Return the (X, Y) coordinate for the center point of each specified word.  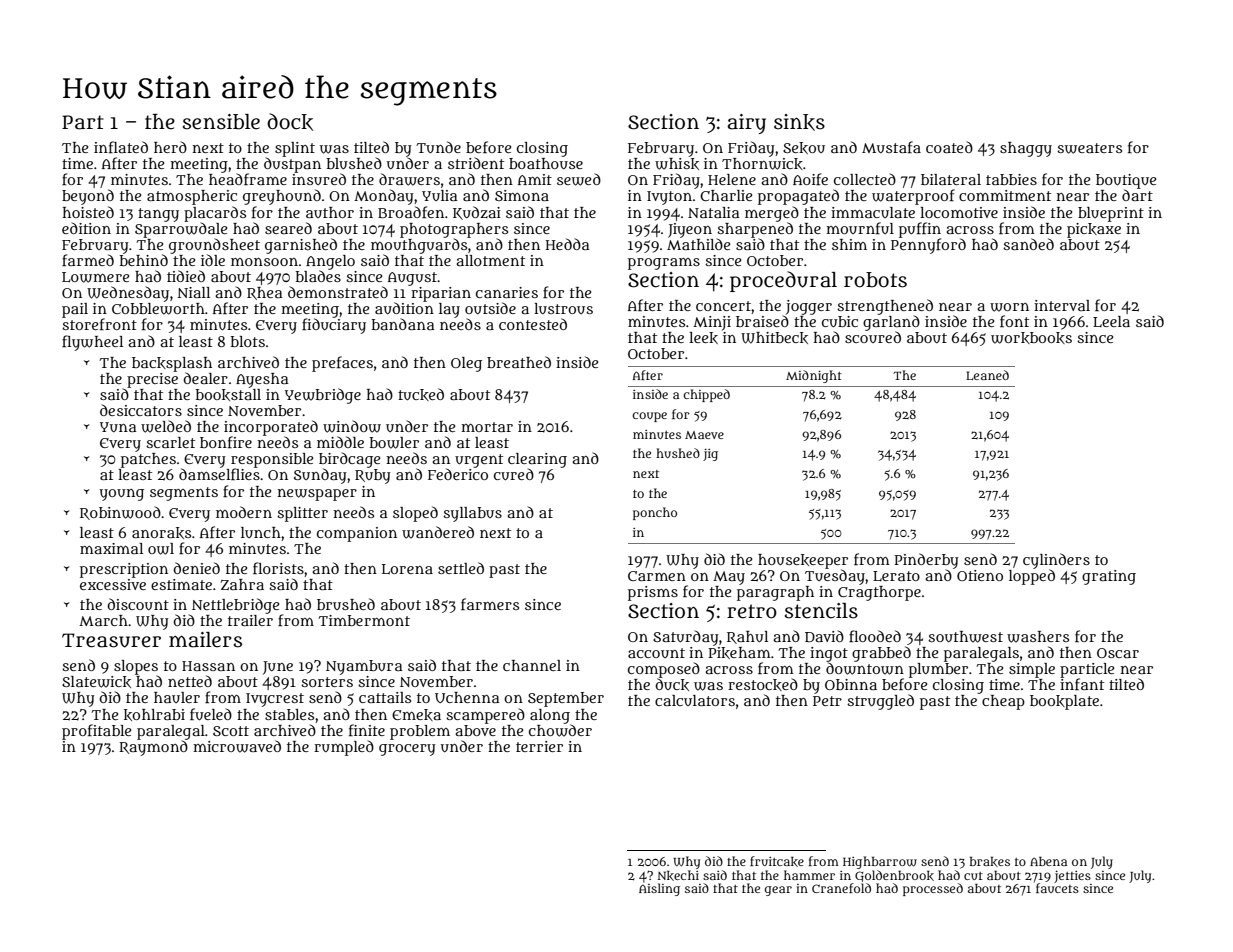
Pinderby (926, 561)
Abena (1048, 861)
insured (319, 179)
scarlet (170, 442)
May (729, 578)
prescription (124, 570)
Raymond (153, 748)
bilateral (951, 179)
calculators (695, 700)
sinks (799, 122)
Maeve (704, 435)
